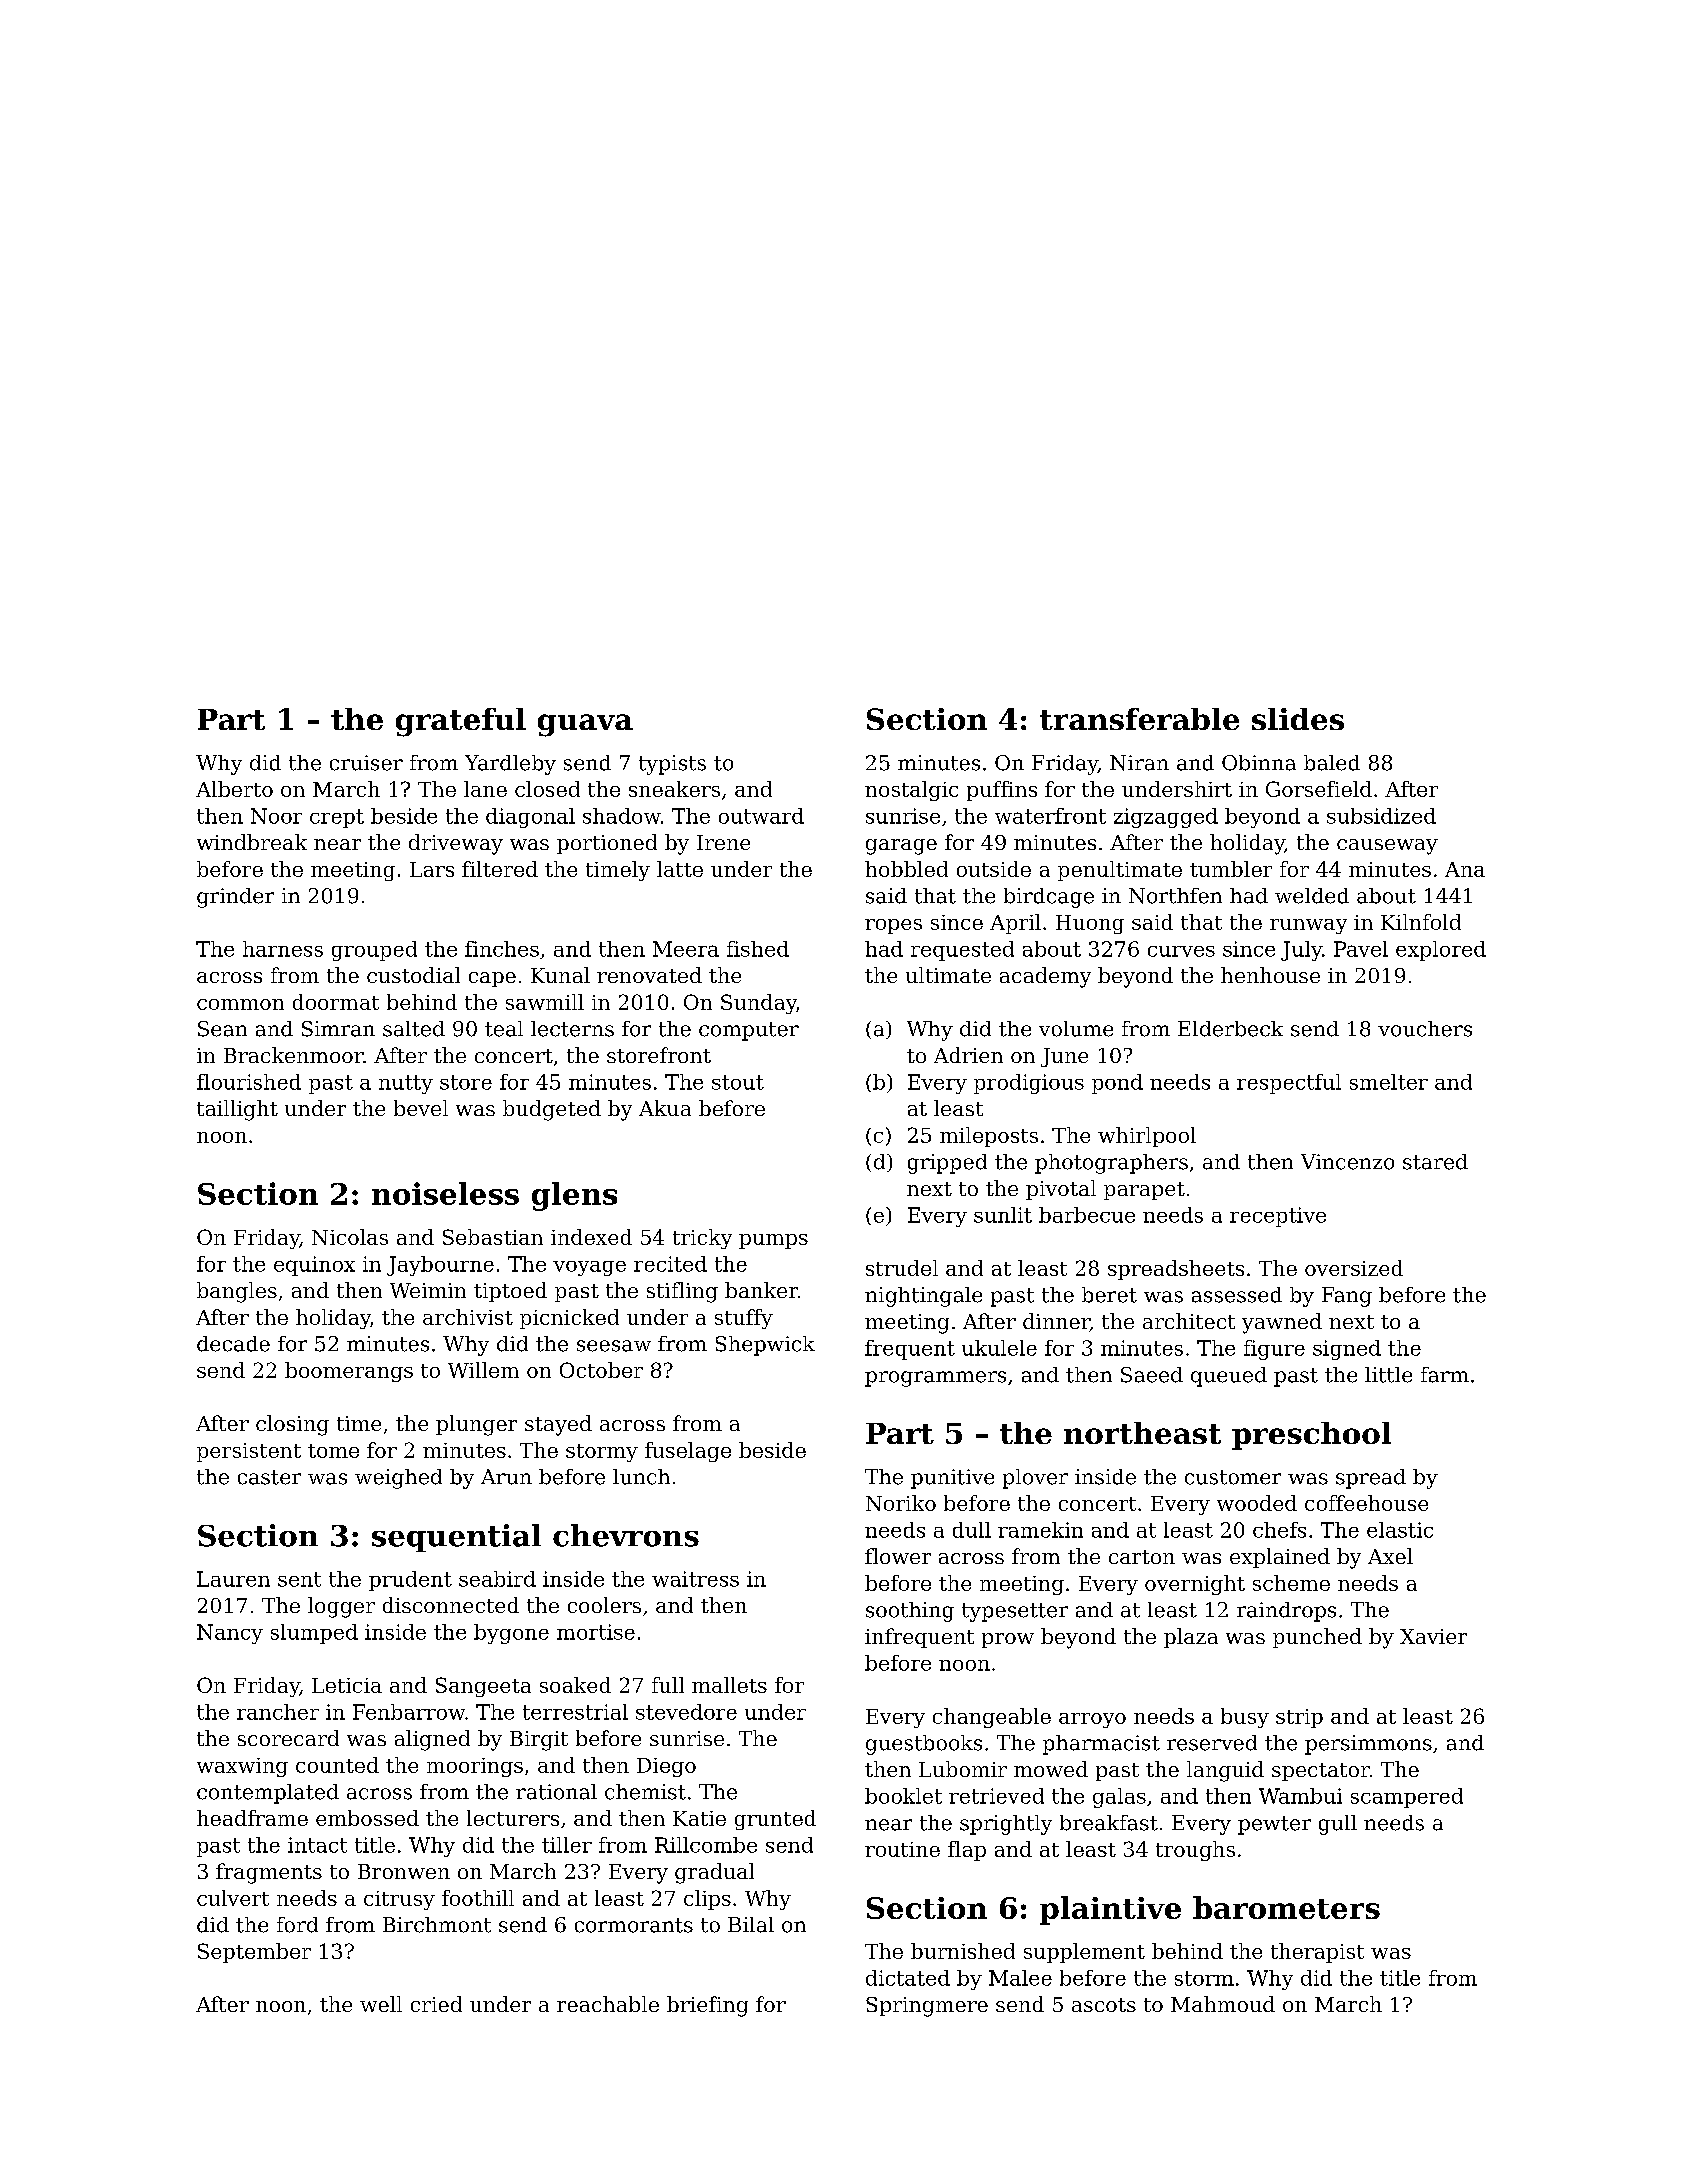 This image has height=2178, width=1683. I want to click on mileposts, so click(989, 1137).
